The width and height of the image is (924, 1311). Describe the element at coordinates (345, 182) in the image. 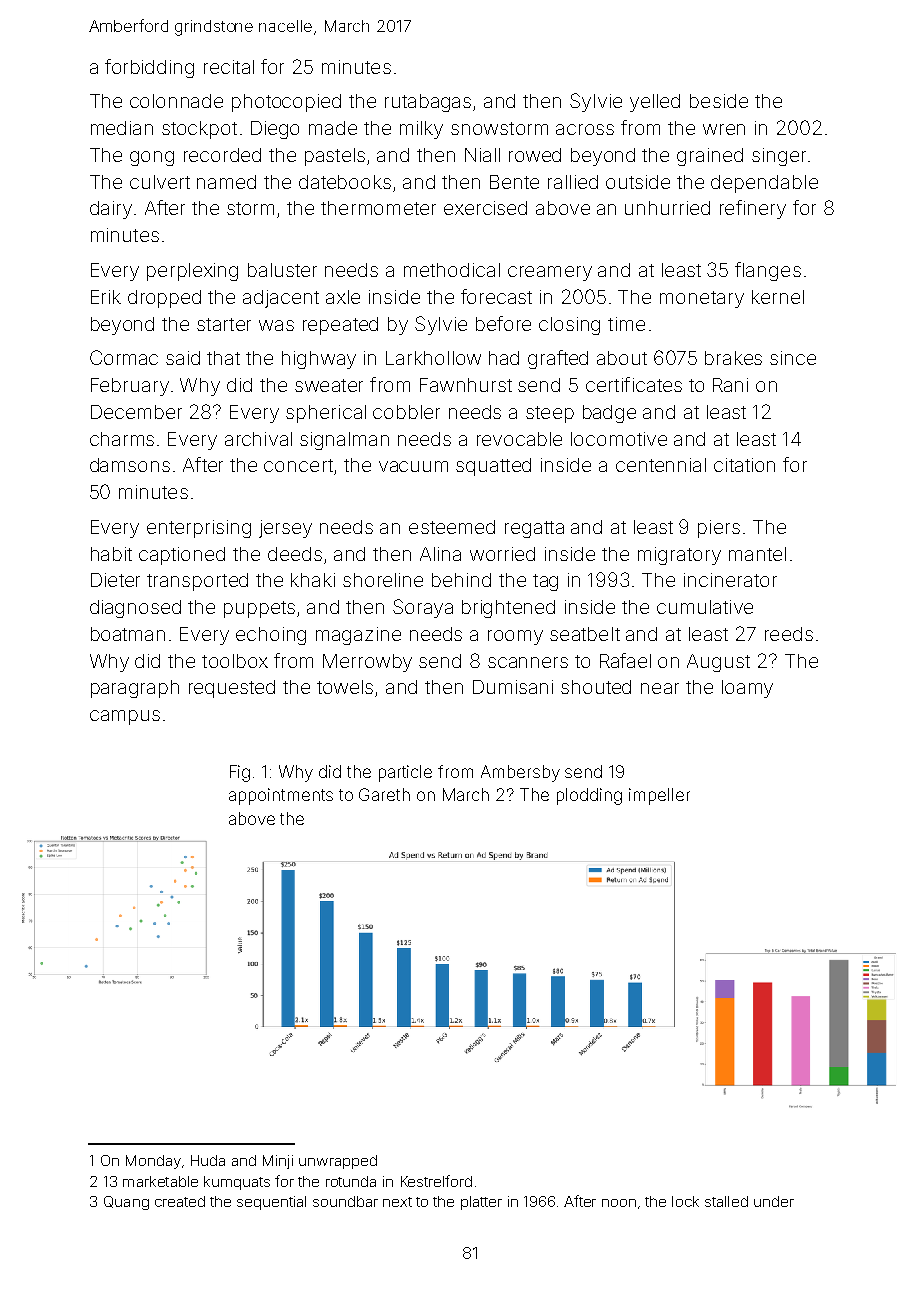

I see `datebooks` at that location.
